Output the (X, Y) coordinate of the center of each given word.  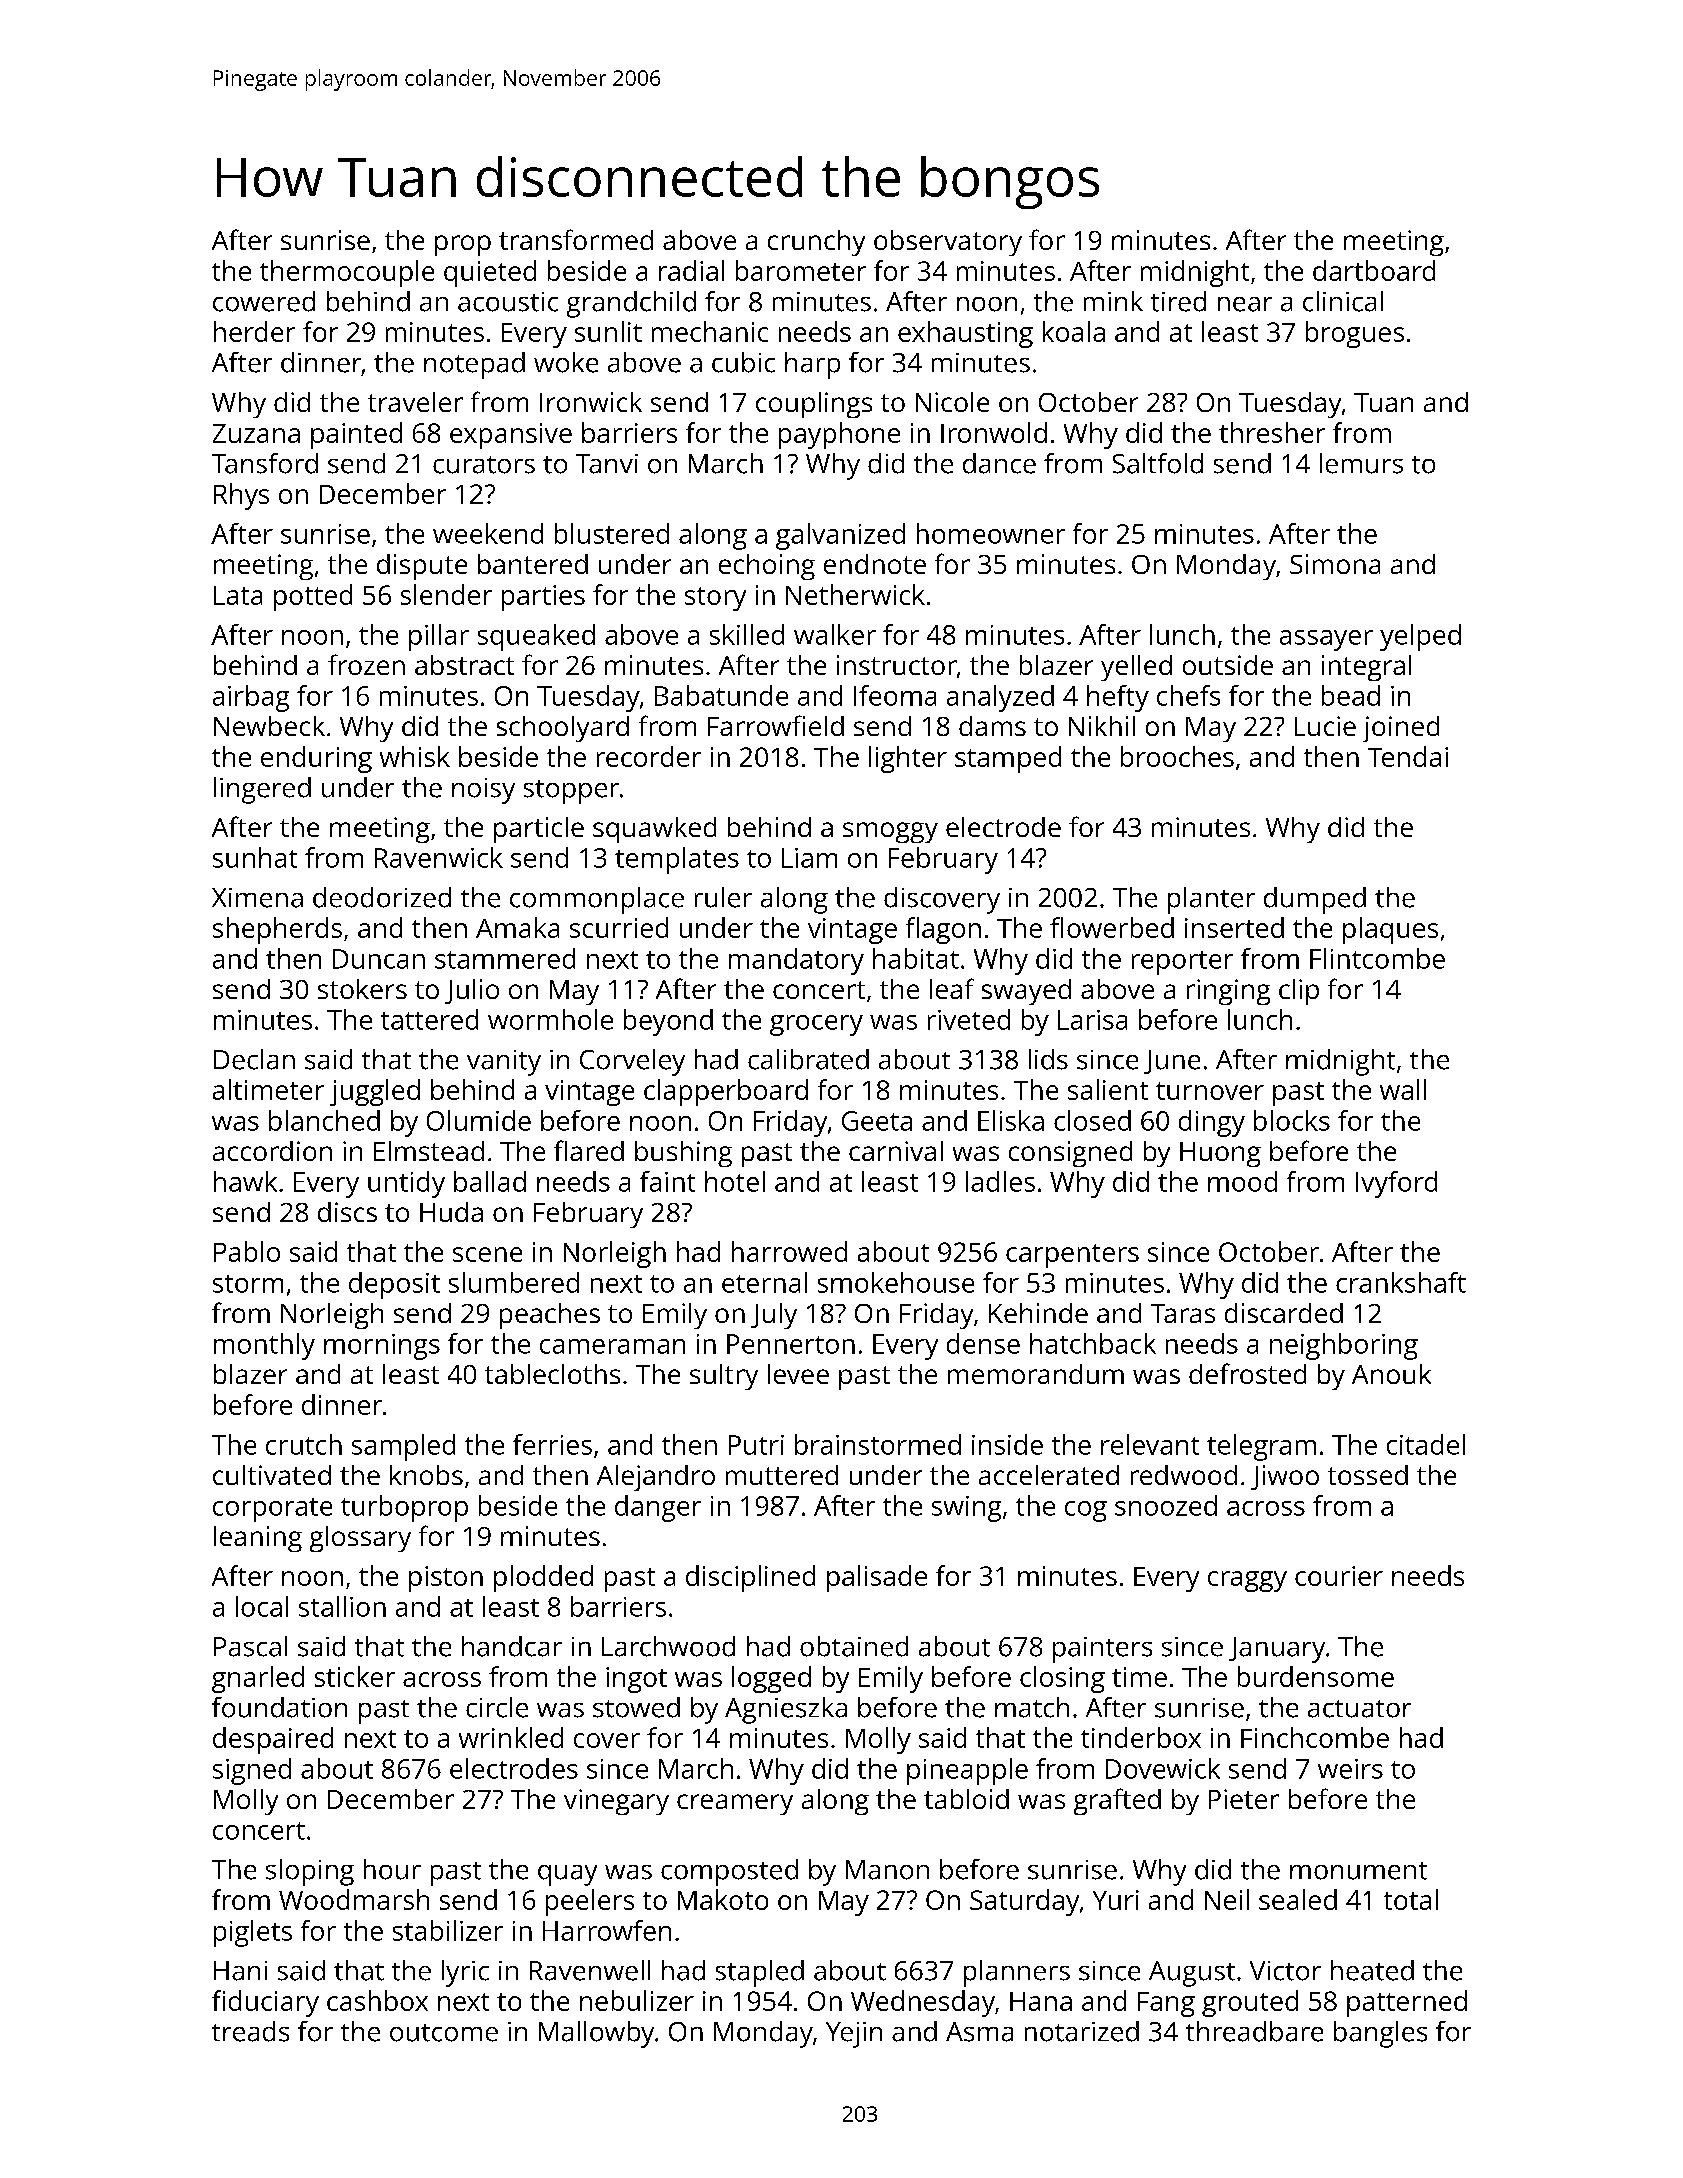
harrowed (789, 1251)
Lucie (1325, 726)
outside (1228, 665)
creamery (735, 1804)
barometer (801, 270)
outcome (444, 2033)
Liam (809, 858)
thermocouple (347, 273)
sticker (355, 1676)
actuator (1359, 1709)
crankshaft (1401, 1282)
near (1245, 304)
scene (487, 1254)
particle (539, 830)
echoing (767, 567)
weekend (488, 533)
